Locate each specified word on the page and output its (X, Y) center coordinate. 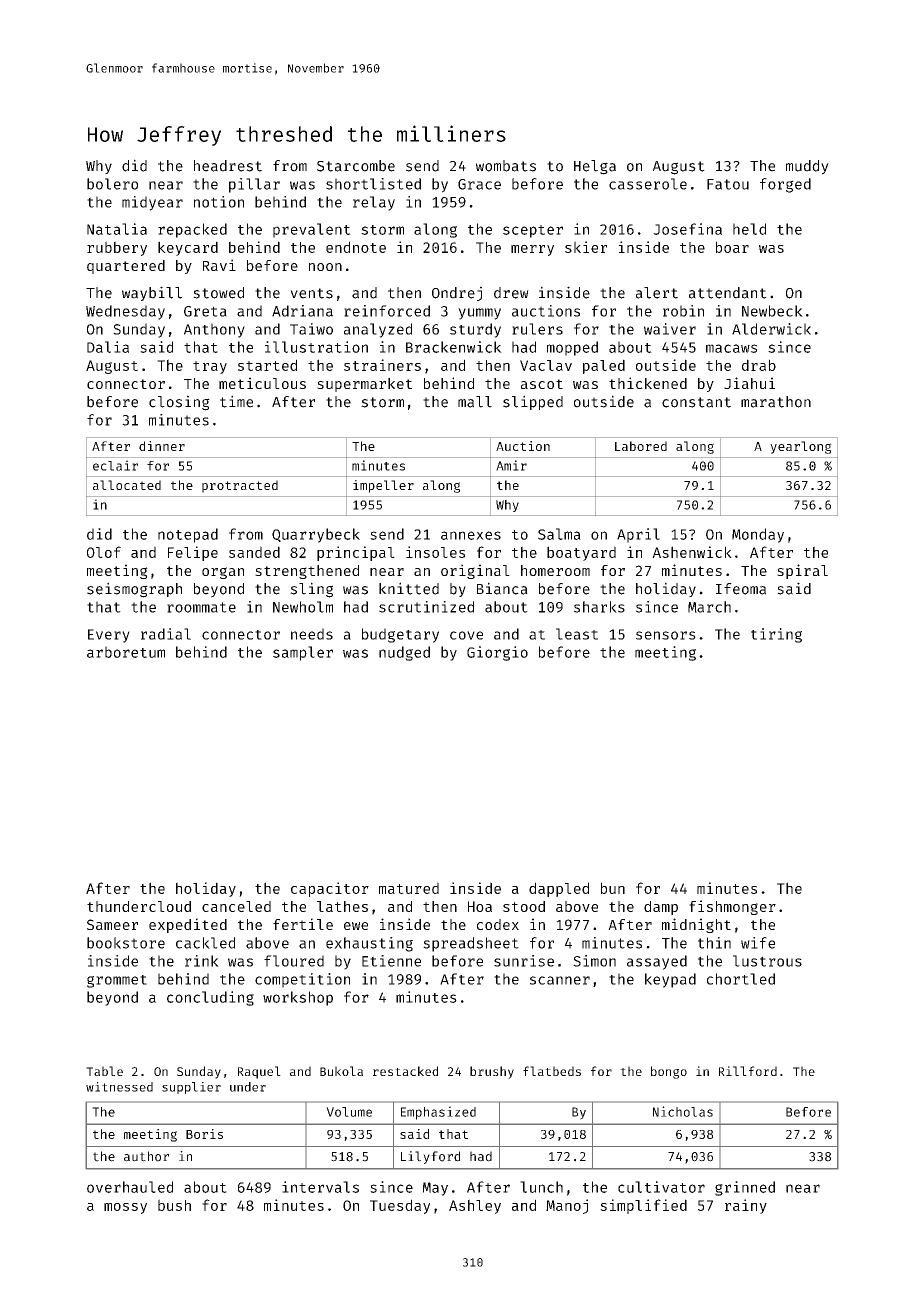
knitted (409, 588)
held (749, 229)
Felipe (193, 553)
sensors (666, 635)
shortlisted (373, 184)
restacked (405, 1071)
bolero (112, 184)
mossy (125, 1208)
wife (758, 943)
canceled (236, 906)
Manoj (567, 1206)
